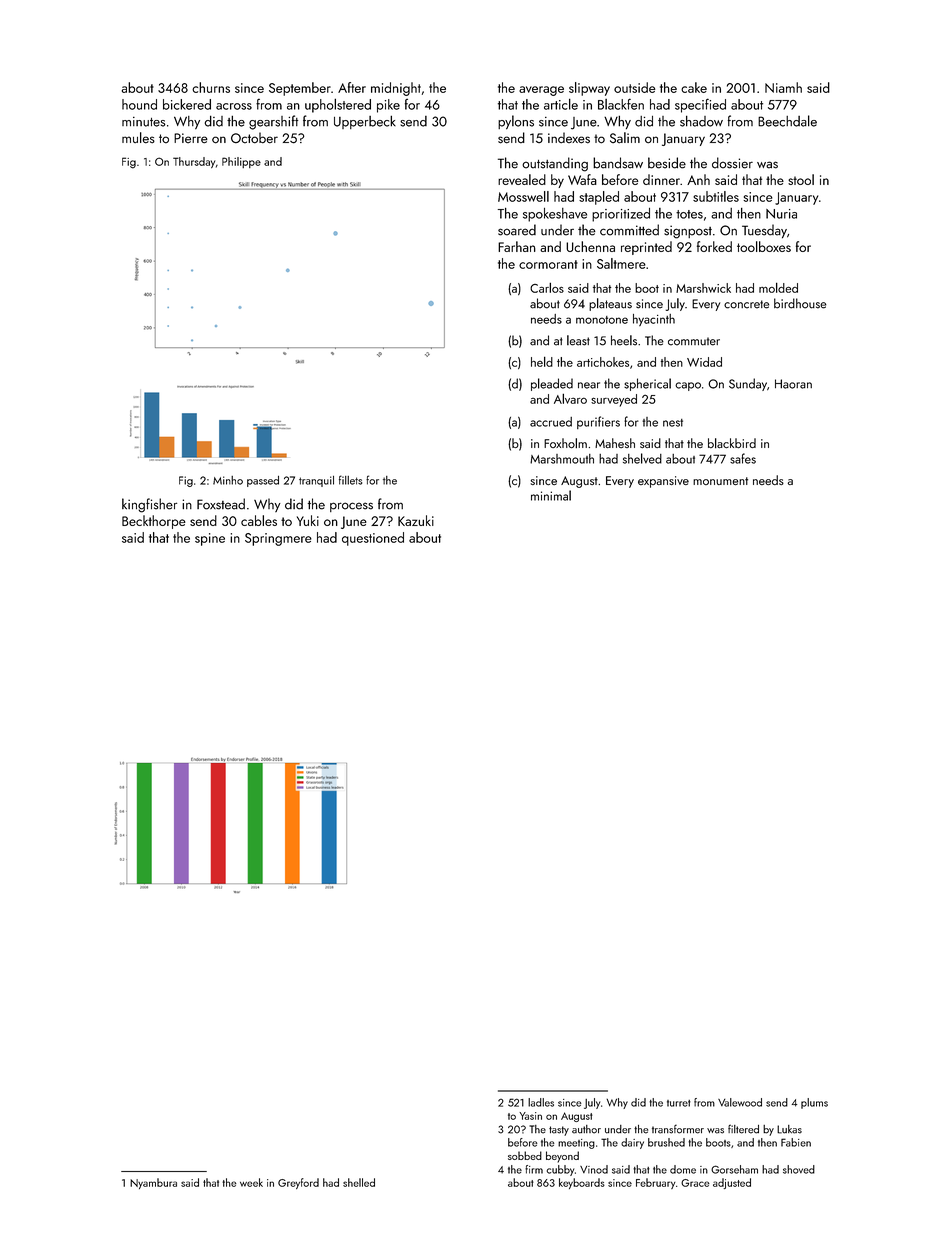  Describe the element at coordinates (396, 89) in the document. I see `midnight` at that location.
